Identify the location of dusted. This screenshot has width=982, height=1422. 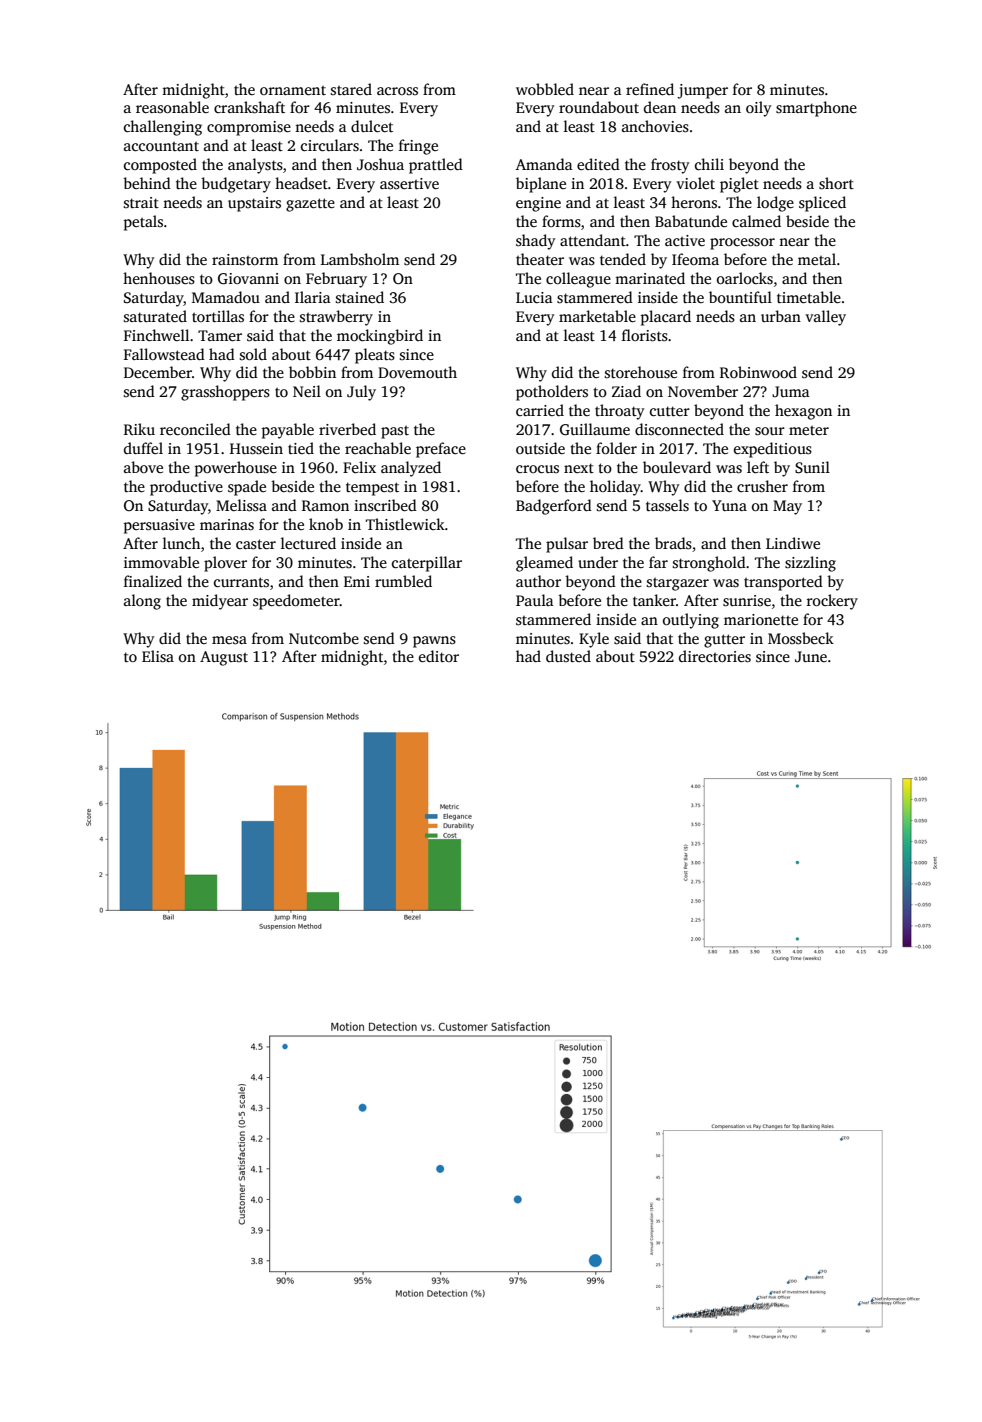
(568, 656).
